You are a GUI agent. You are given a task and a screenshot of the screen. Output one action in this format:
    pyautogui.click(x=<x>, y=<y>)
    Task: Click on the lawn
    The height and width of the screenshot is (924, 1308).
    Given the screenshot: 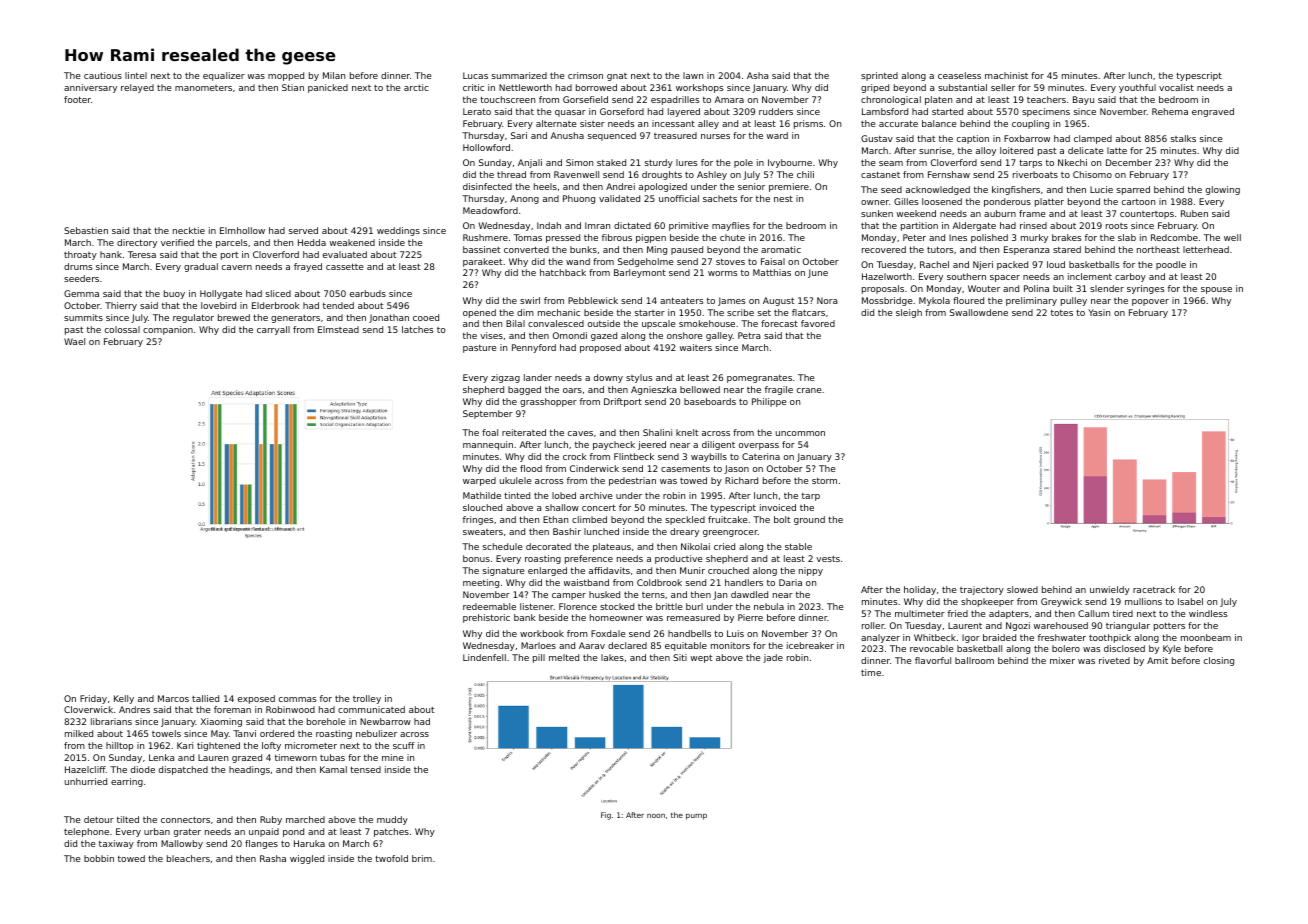 What is the action you would take?
    pyautogui.click(x=693, y=75)
